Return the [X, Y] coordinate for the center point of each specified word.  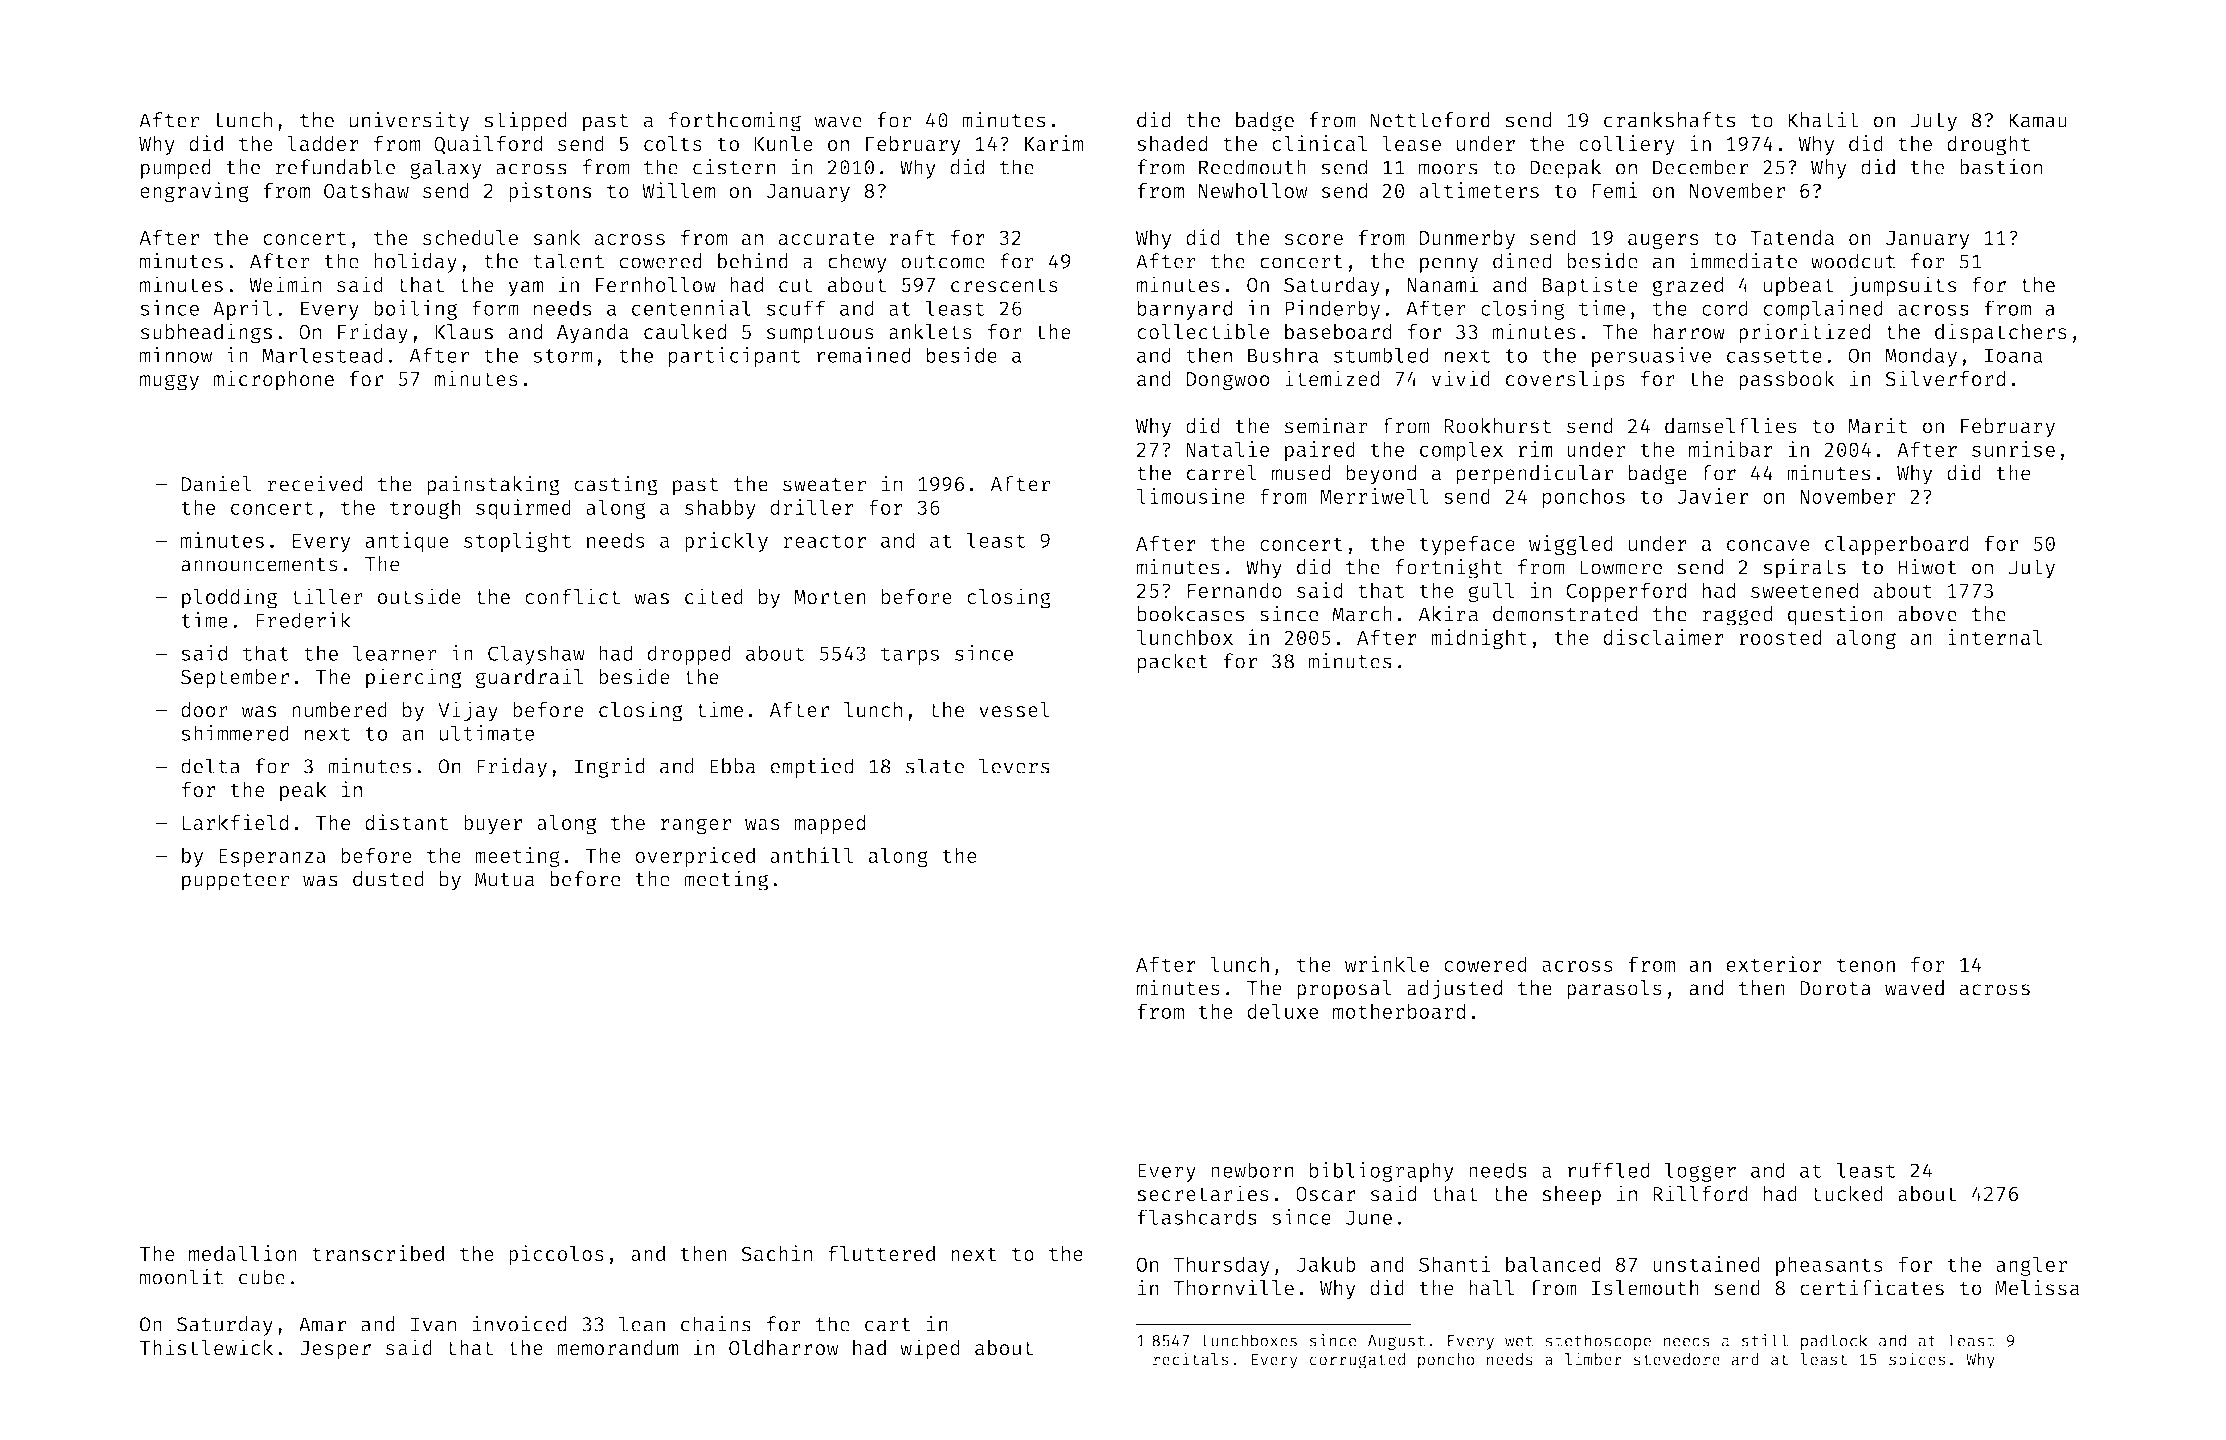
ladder [323, 143]
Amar [322, 1324]
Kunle [784, 143]
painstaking [493, 485]
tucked [1847, 1194]
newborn [1252, 1170]
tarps [910, 656]
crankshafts [1670, 120]
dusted [388, 879]
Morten [830, 597]
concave [1768, 545]
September [235, 679]
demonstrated [1565, 614]
